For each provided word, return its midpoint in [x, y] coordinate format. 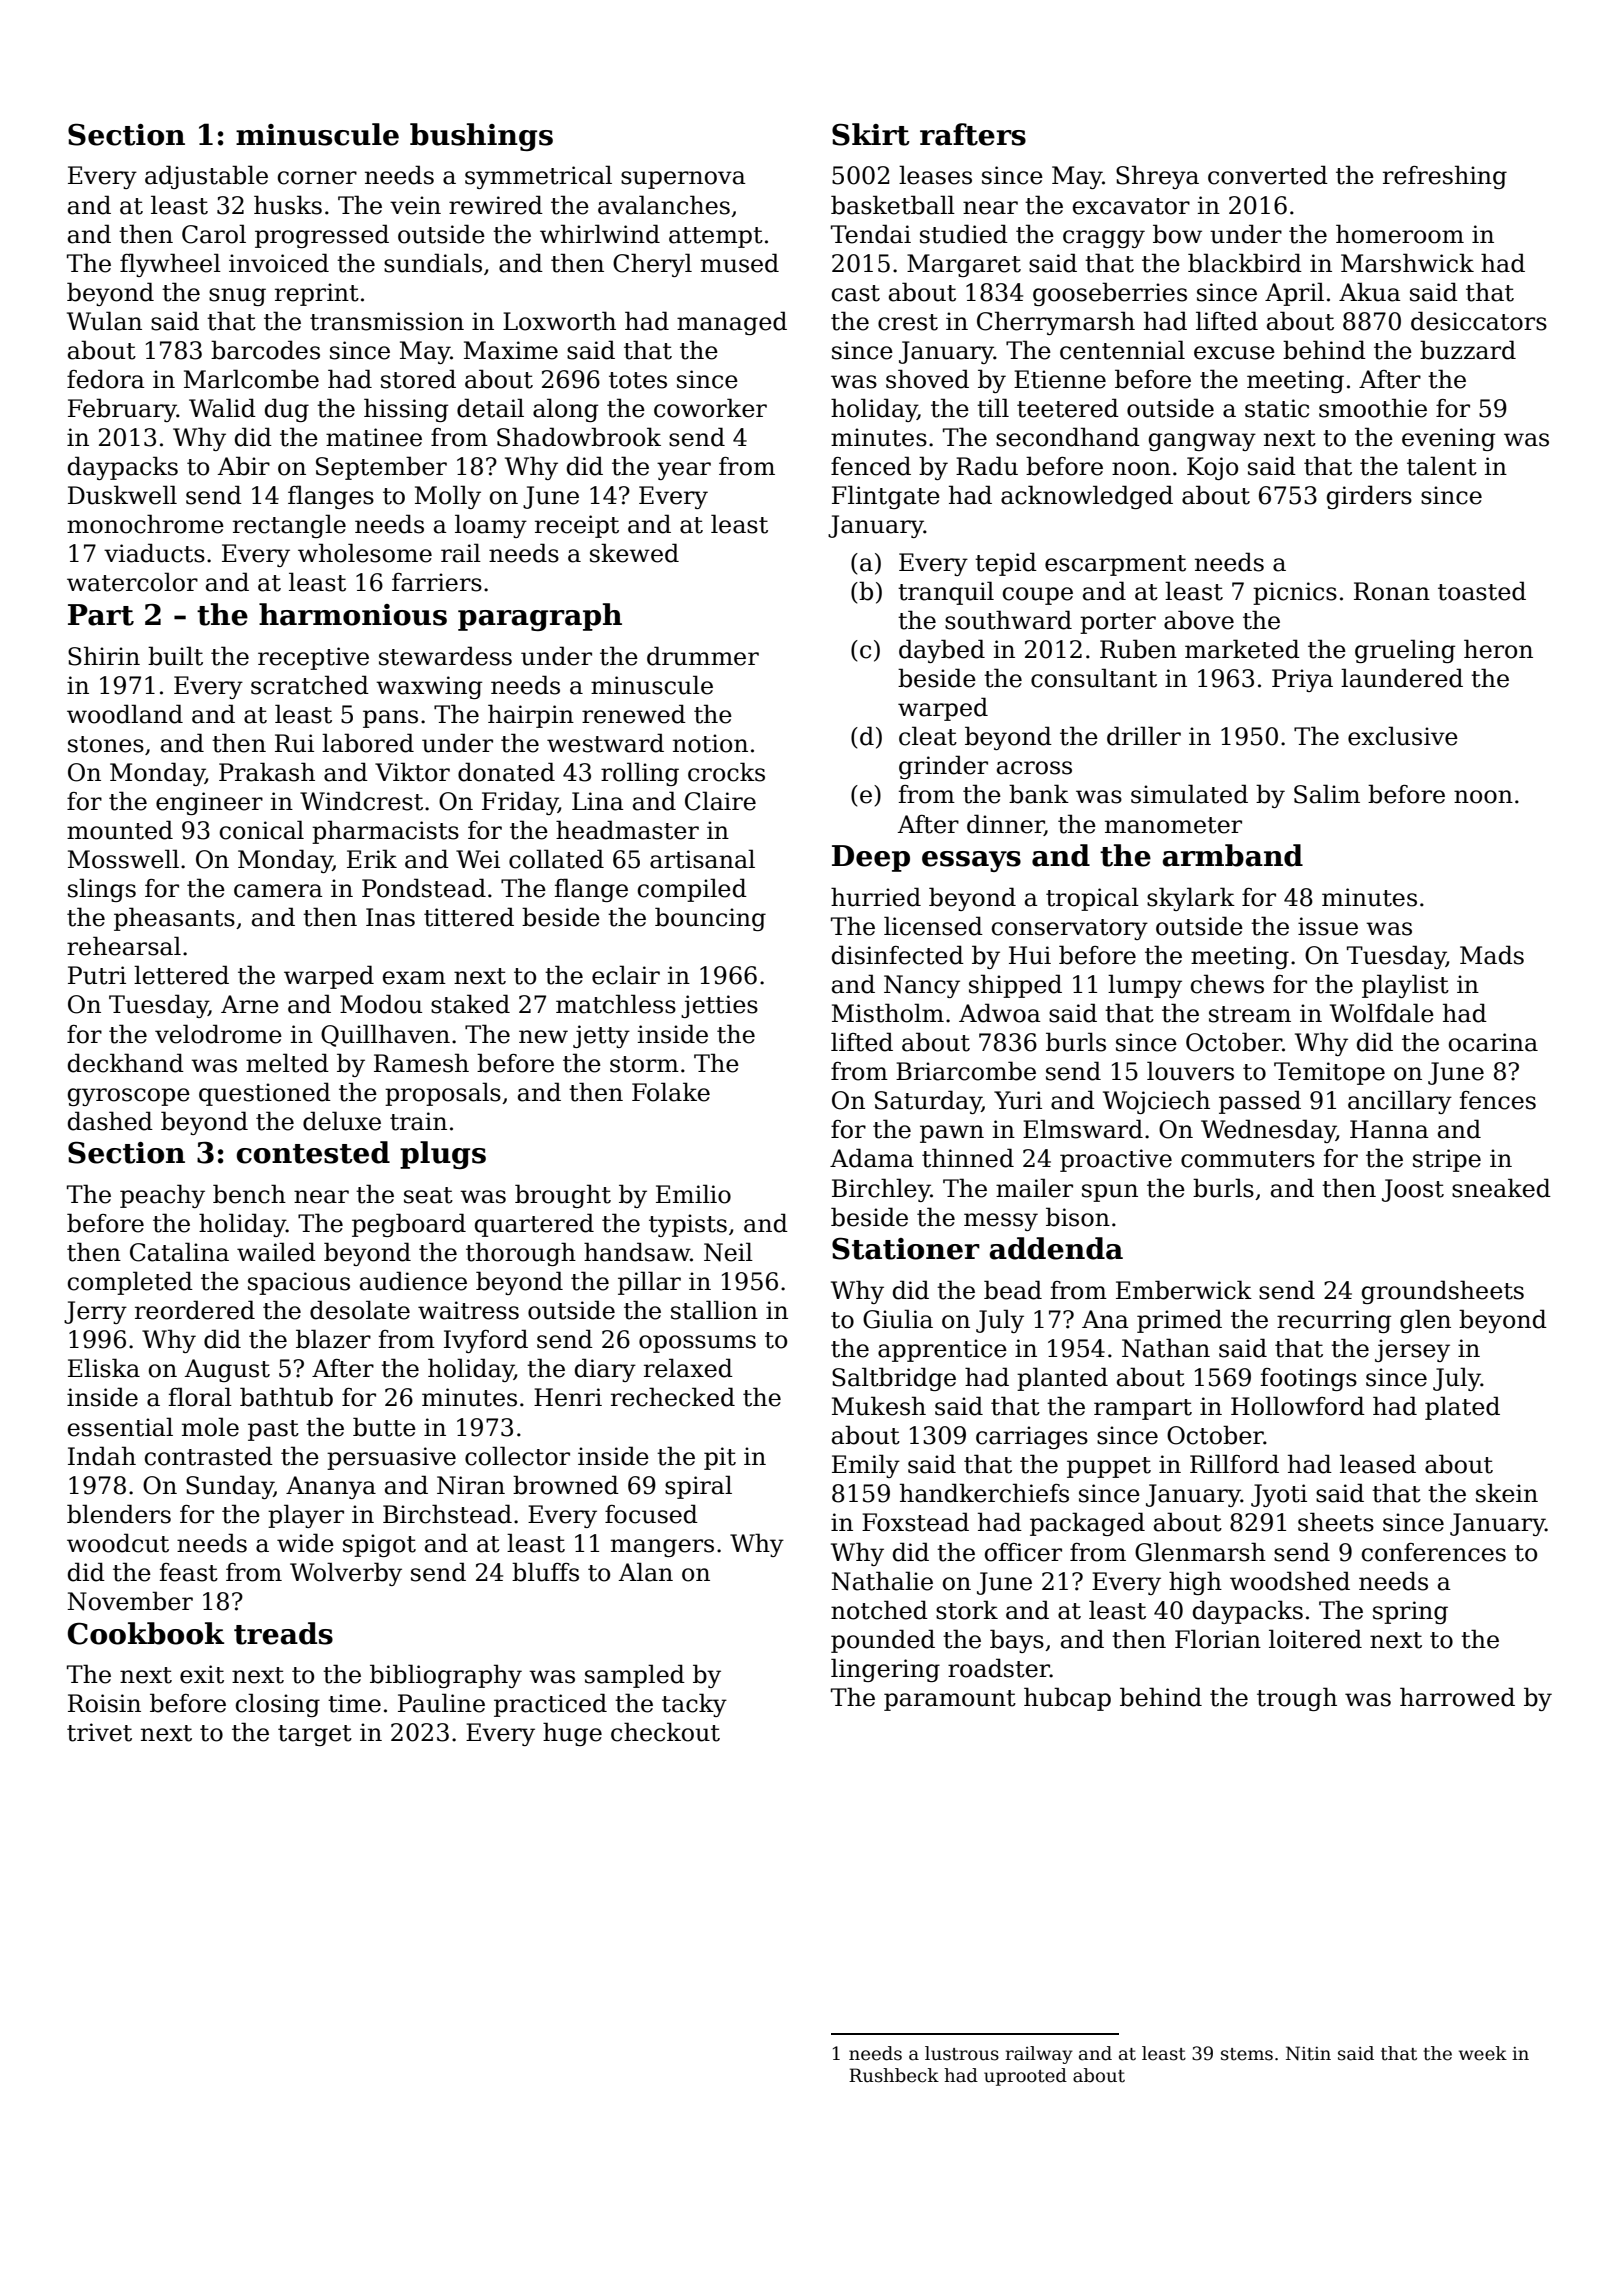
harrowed [1457, 1697]
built [175, 656]
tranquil [946, 593]
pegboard [409, 1225]
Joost [1413, 1190]
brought [563, 1196]
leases [935, 175]
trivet [99, 1732]
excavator [1131, 206]
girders [1369, 497]
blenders [119, 1514]
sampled [635, 1676]
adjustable [206, 177]
